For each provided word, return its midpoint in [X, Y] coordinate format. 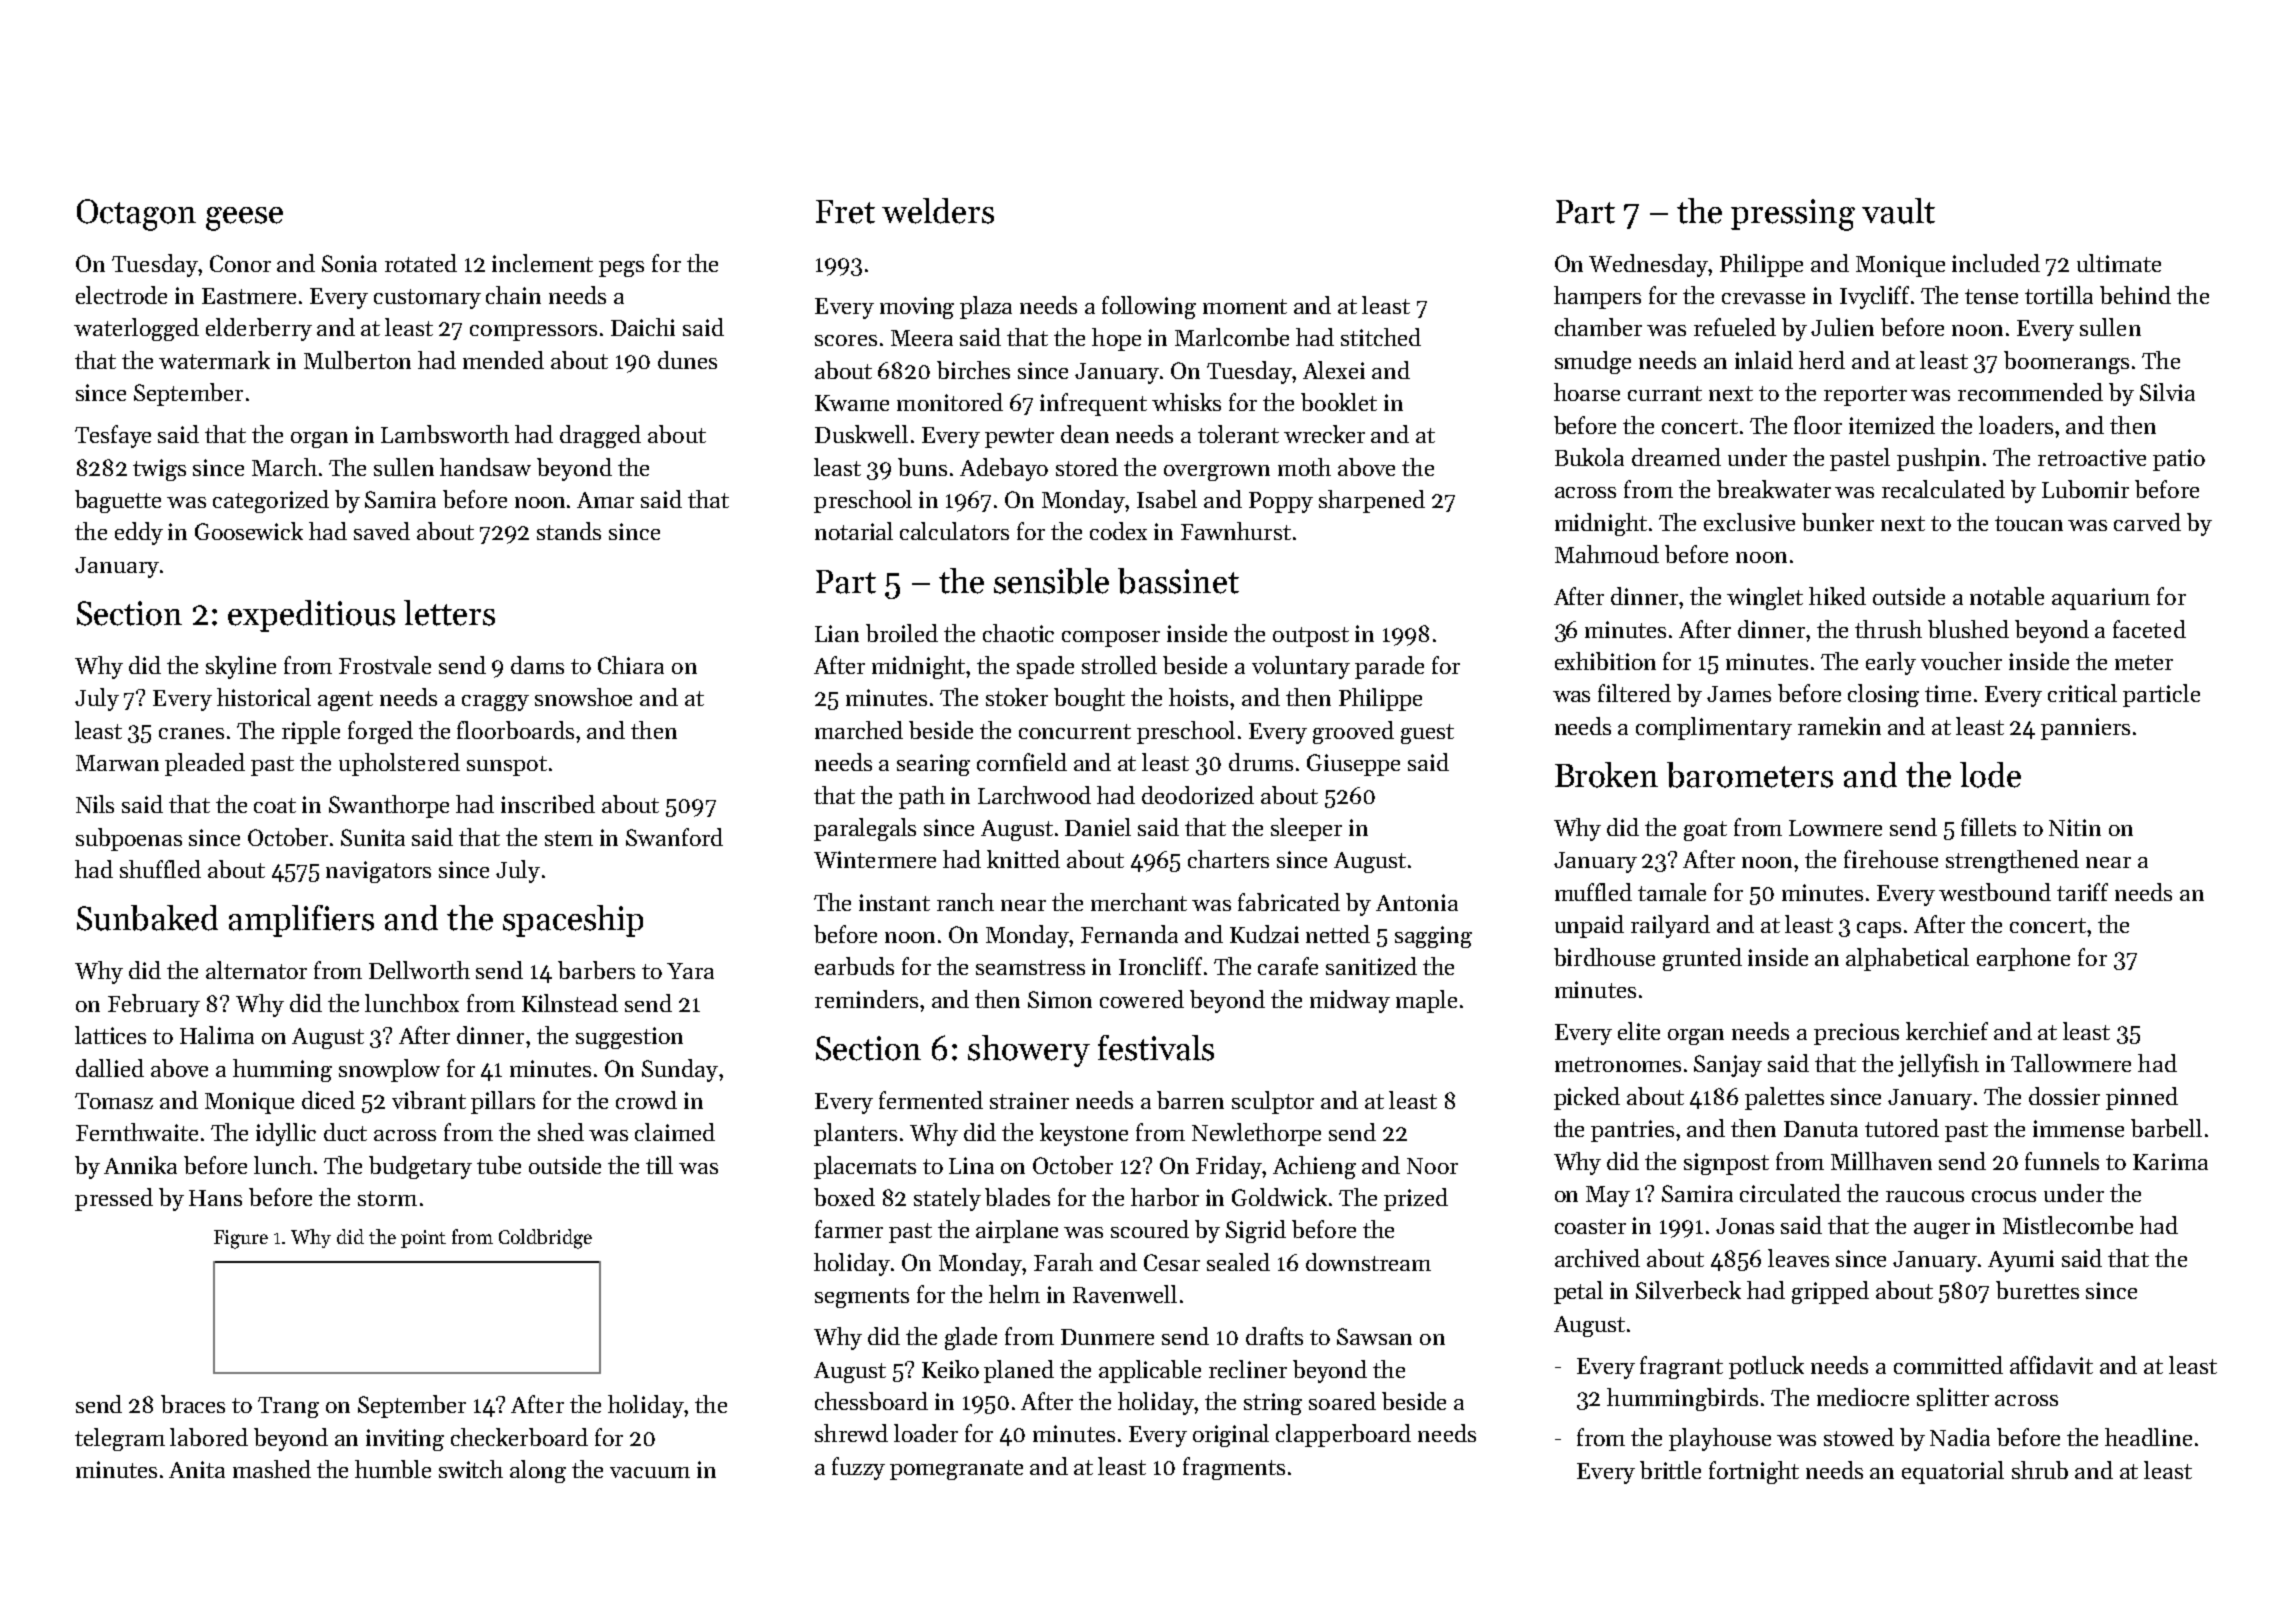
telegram [120, 1439]
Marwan [117, 763]
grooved [1353, 732]
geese [244, 219]
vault [1898, 211]
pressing [1793, 215]
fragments [1234, 1468]
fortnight [1754, 1472]
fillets [1988, 827]
